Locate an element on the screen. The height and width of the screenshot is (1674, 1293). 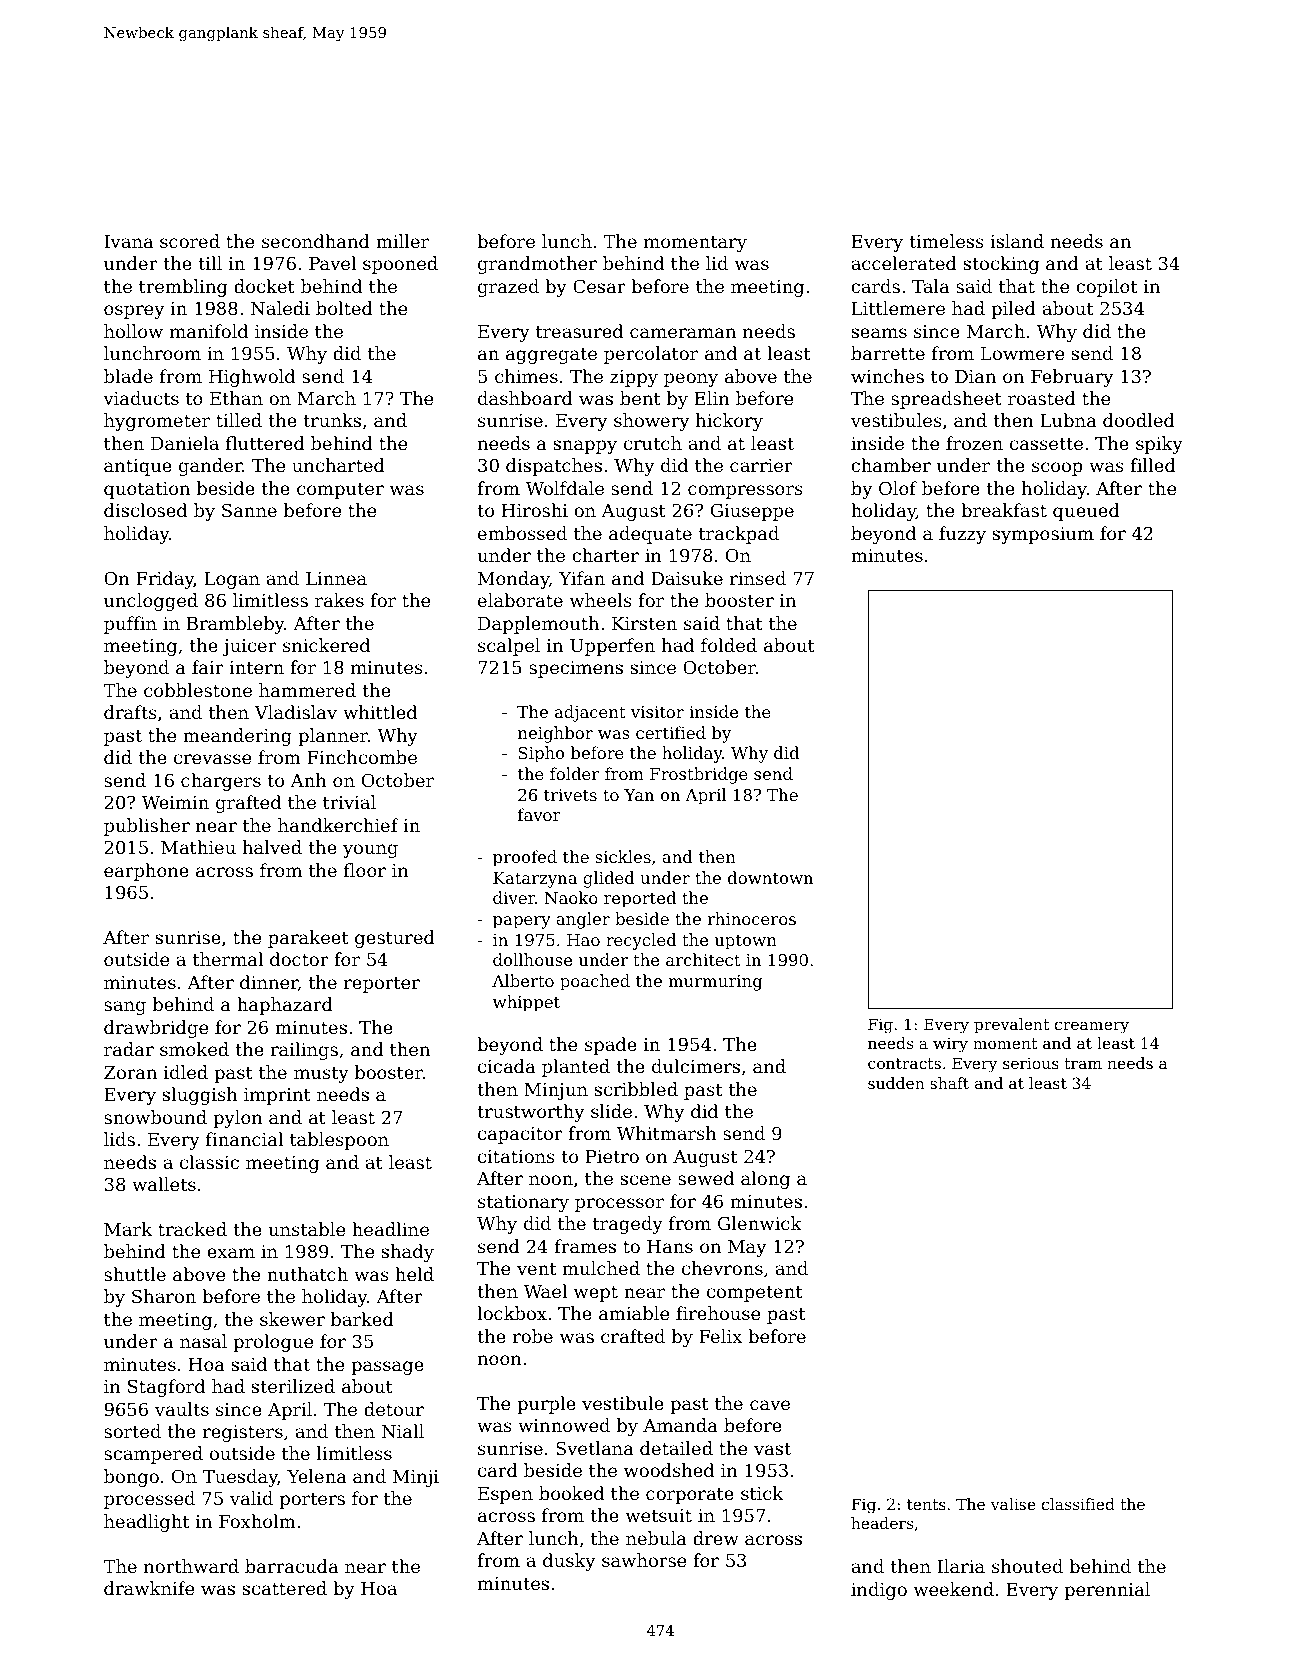
filled is located at coordinates (1153, 465).
